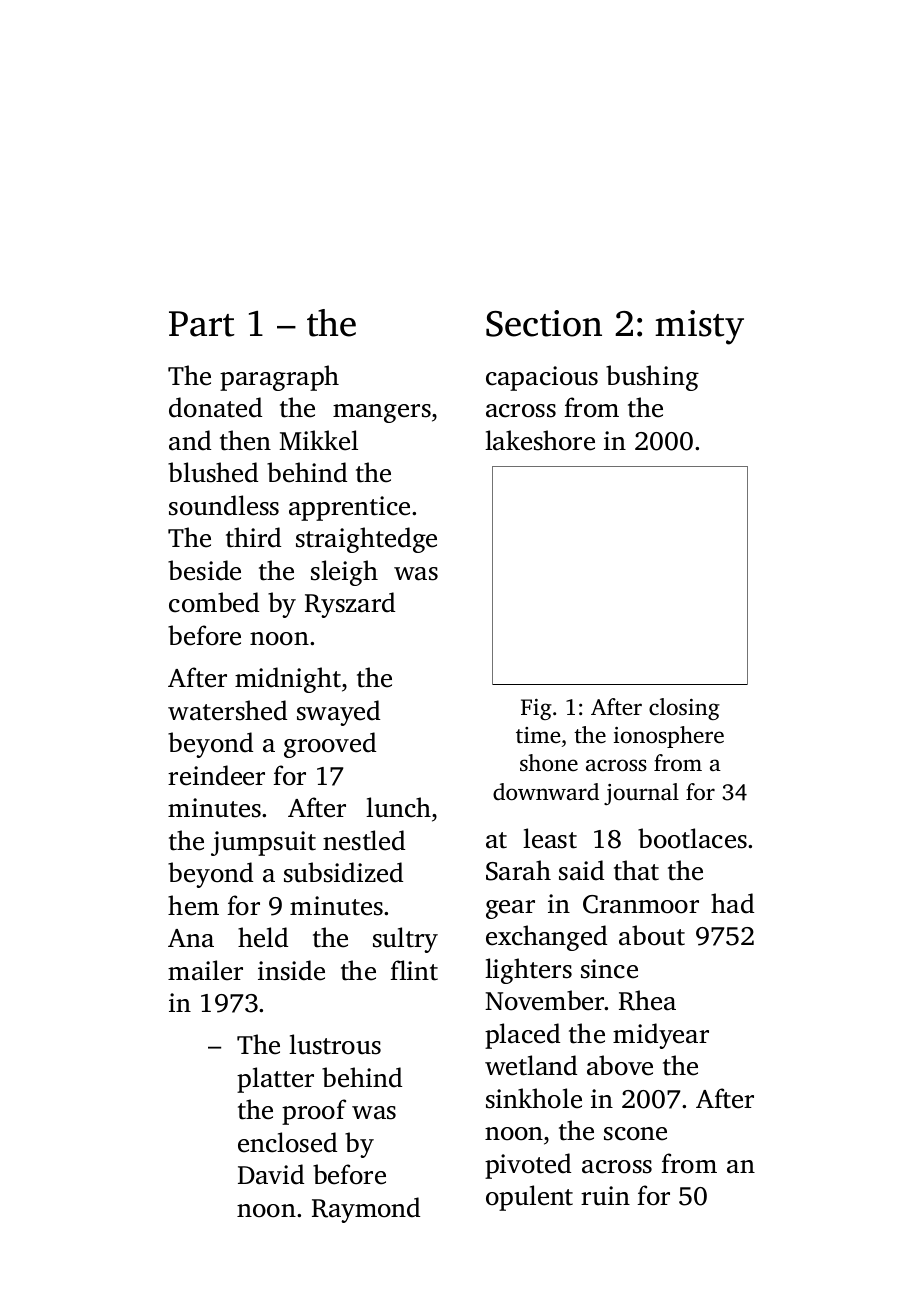  What do you see at coordinates (518, 870) in the document?
I see `Sarah` at bounding box center [518, 870].
